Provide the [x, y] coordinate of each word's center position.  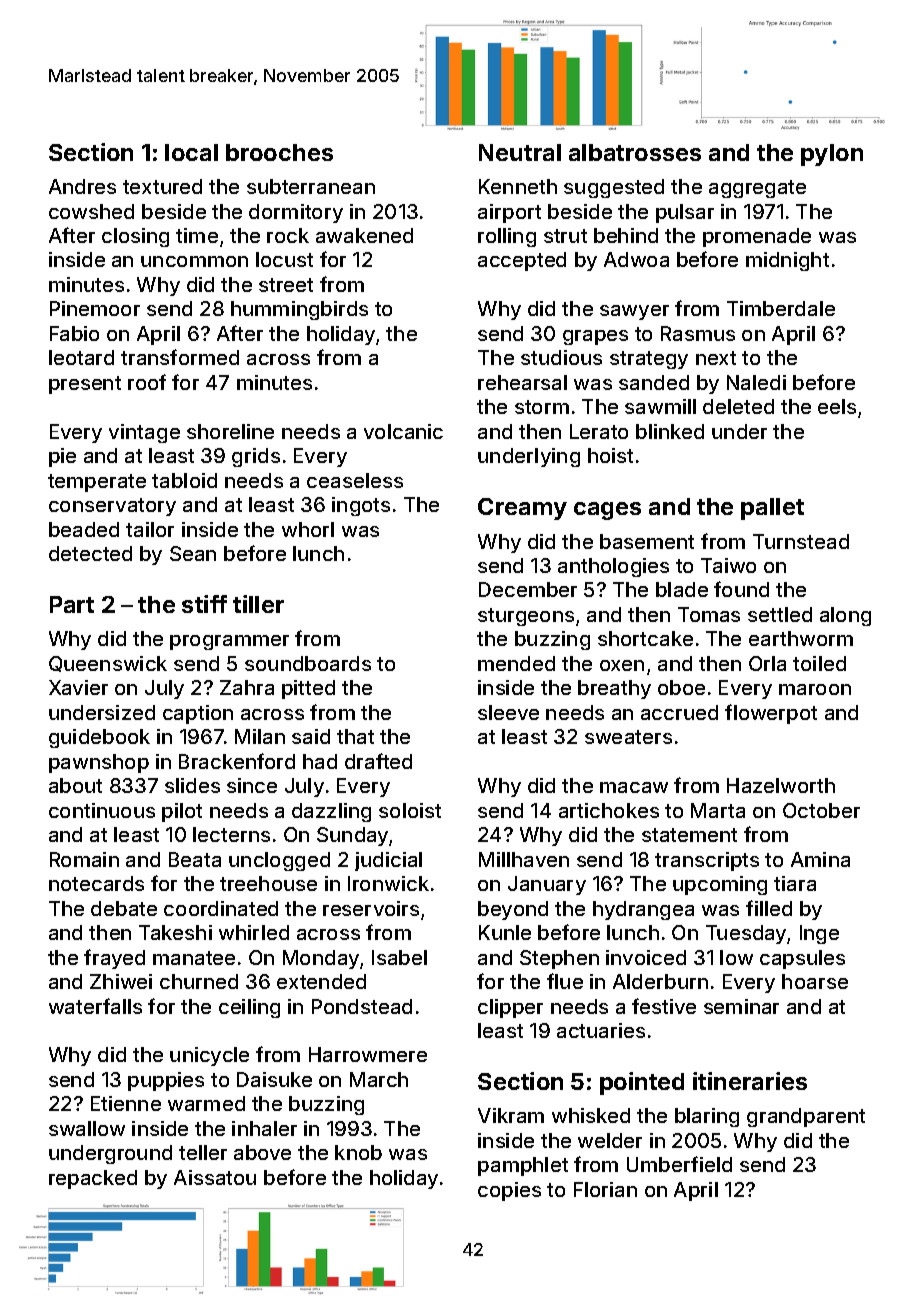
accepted [522, 261]
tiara [795, 883]
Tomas [709, 614]
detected [90, 553]
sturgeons [526, 617]
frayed [114, 959]
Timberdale [781, 308]
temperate [97, 483]
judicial [388, 861]
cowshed [91, 211]
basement [647, 541]
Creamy [522, 509]
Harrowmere [368, 1054]
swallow [87, 1128]
